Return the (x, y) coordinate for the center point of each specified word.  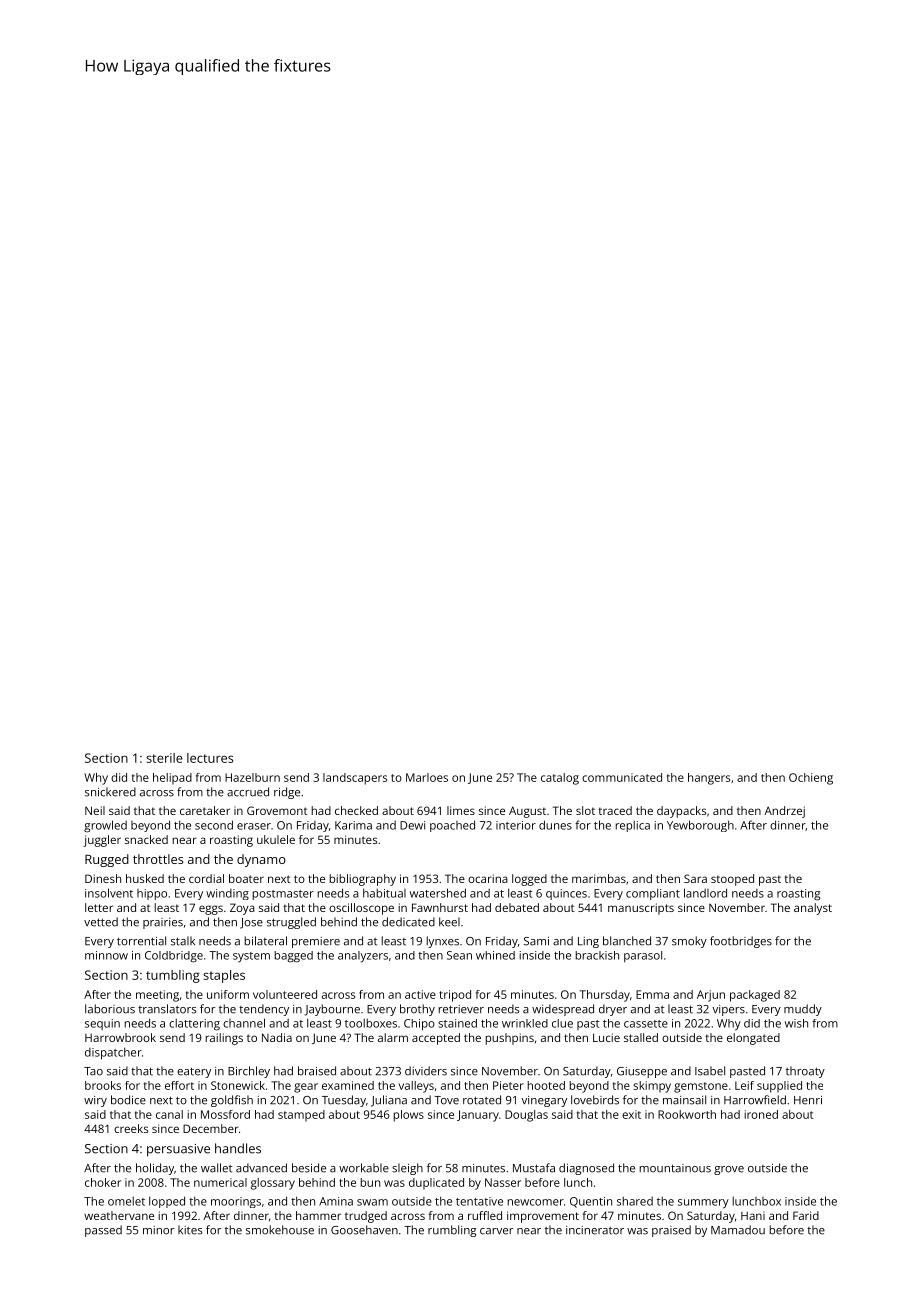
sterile (164, 758)
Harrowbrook (120, 1037)
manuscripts (641, 909)
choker (103, 1182)
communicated (622, 777)
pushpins (509, 1039)
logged (529, 880)
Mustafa (534, 1168)
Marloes (427, 777)
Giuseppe (642, 1072)
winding (227, 894)
